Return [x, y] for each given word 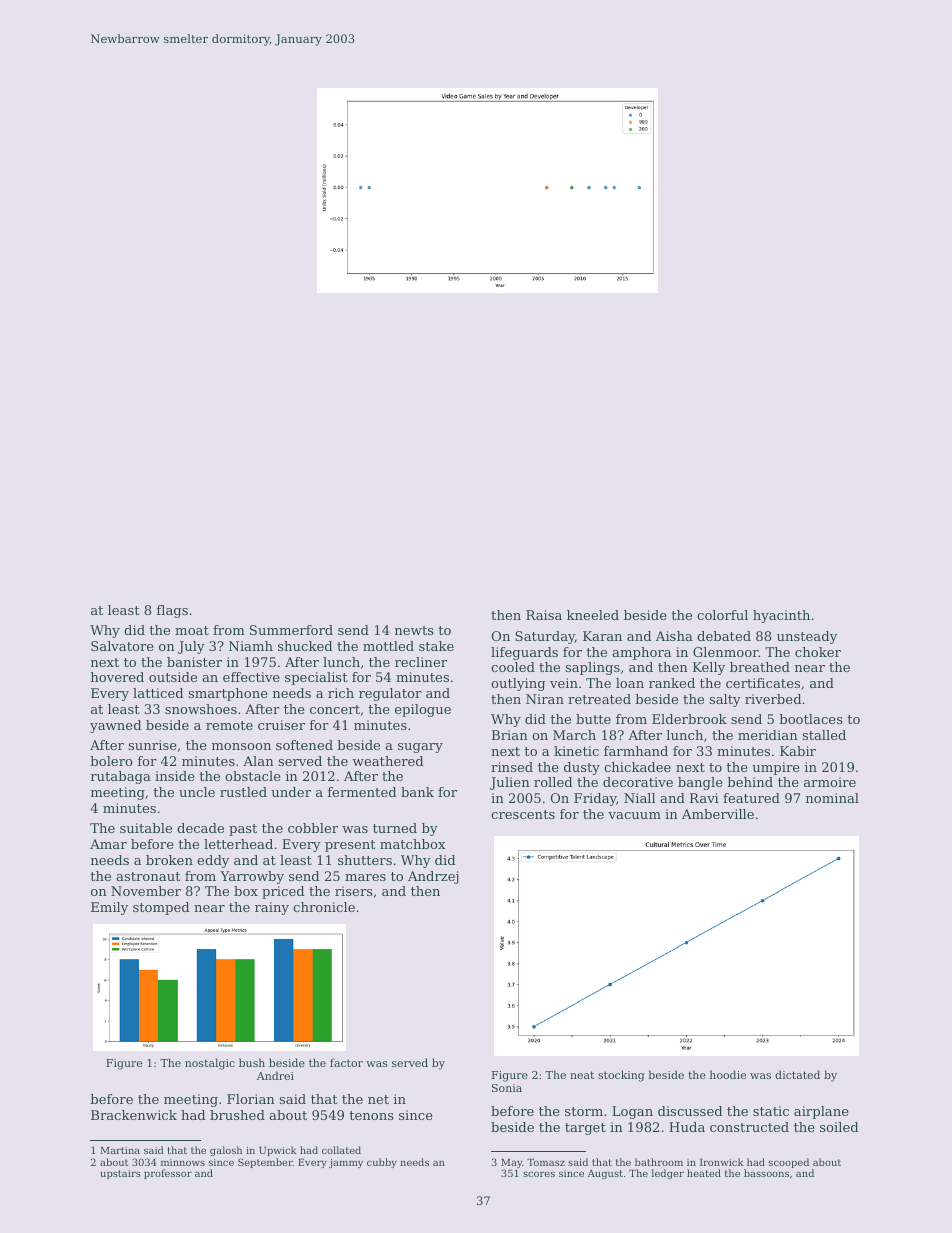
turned [395, 828]
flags [172, 611]
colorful [722, 615]
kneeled [593, 615]
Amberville [718, 814]
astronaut [148, 876]
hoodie [728, 1074]
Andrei [275, 1075]
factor [346, 1062]
